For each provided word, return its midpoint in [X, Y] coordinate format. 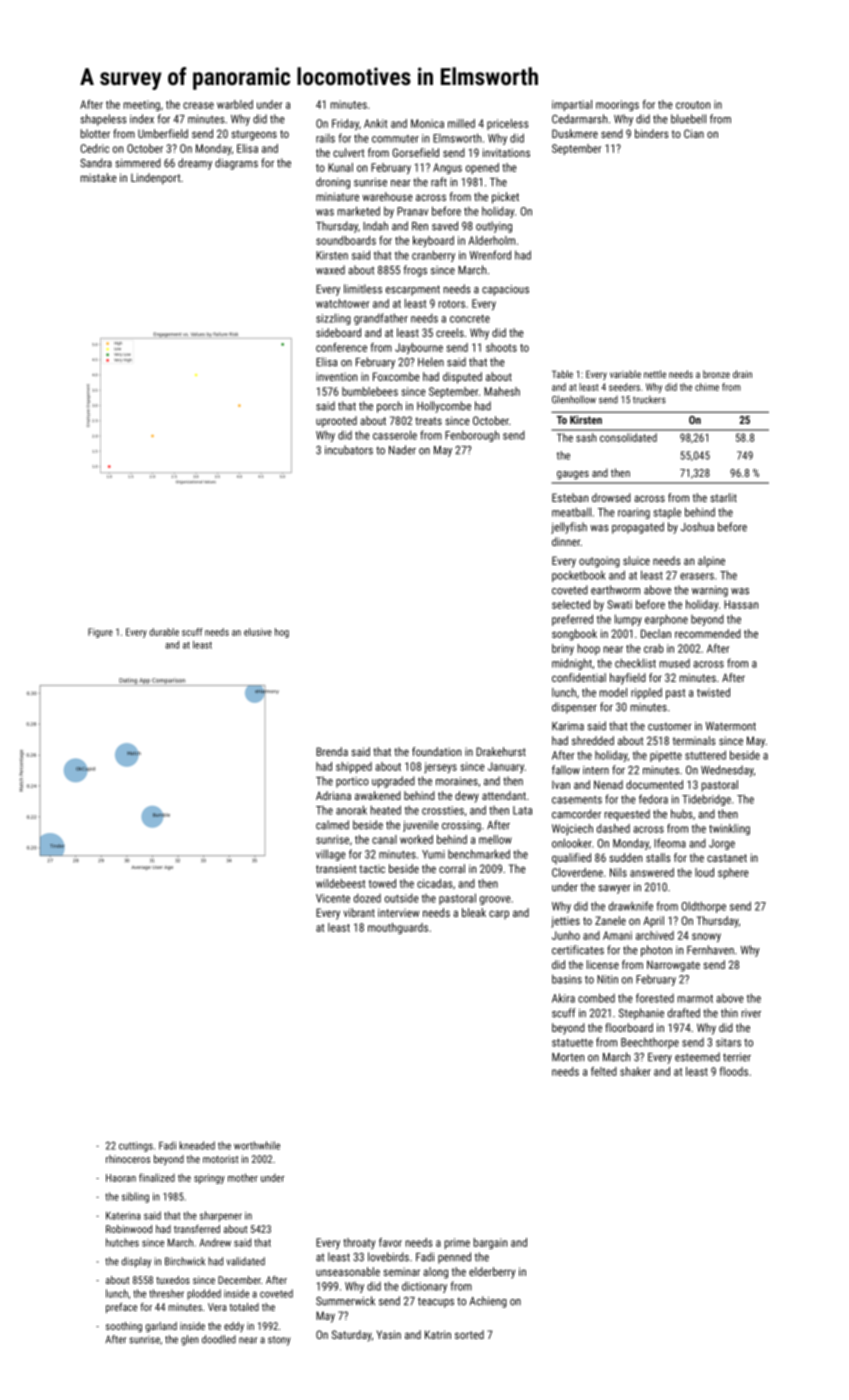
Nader [402, 450]
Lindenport [155, 179]
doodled [219, 1339]
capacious [505, 290]
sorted [469, 1334]
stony [279, 1341]
